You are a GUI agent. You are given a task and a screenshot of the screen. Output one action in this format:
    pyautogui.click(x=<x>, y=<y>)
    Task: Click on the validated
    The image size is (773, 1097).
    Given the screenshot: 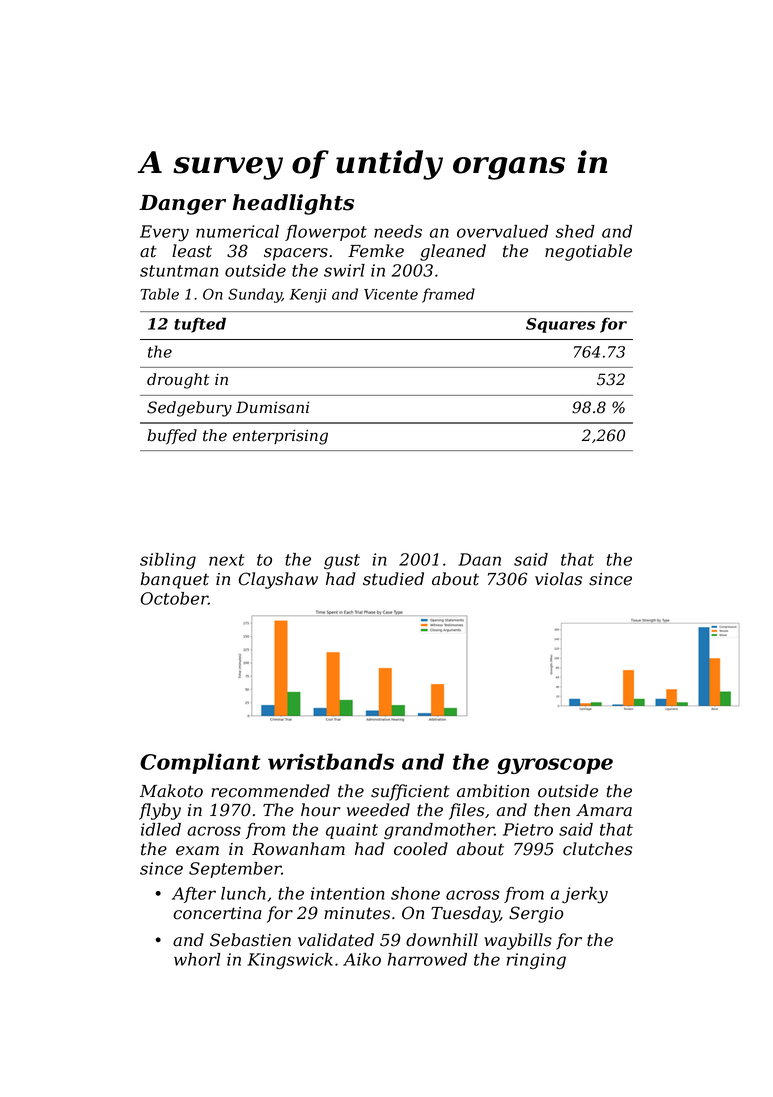 What is the action you would take?
    pyautogui.click(x=336, y=940)
